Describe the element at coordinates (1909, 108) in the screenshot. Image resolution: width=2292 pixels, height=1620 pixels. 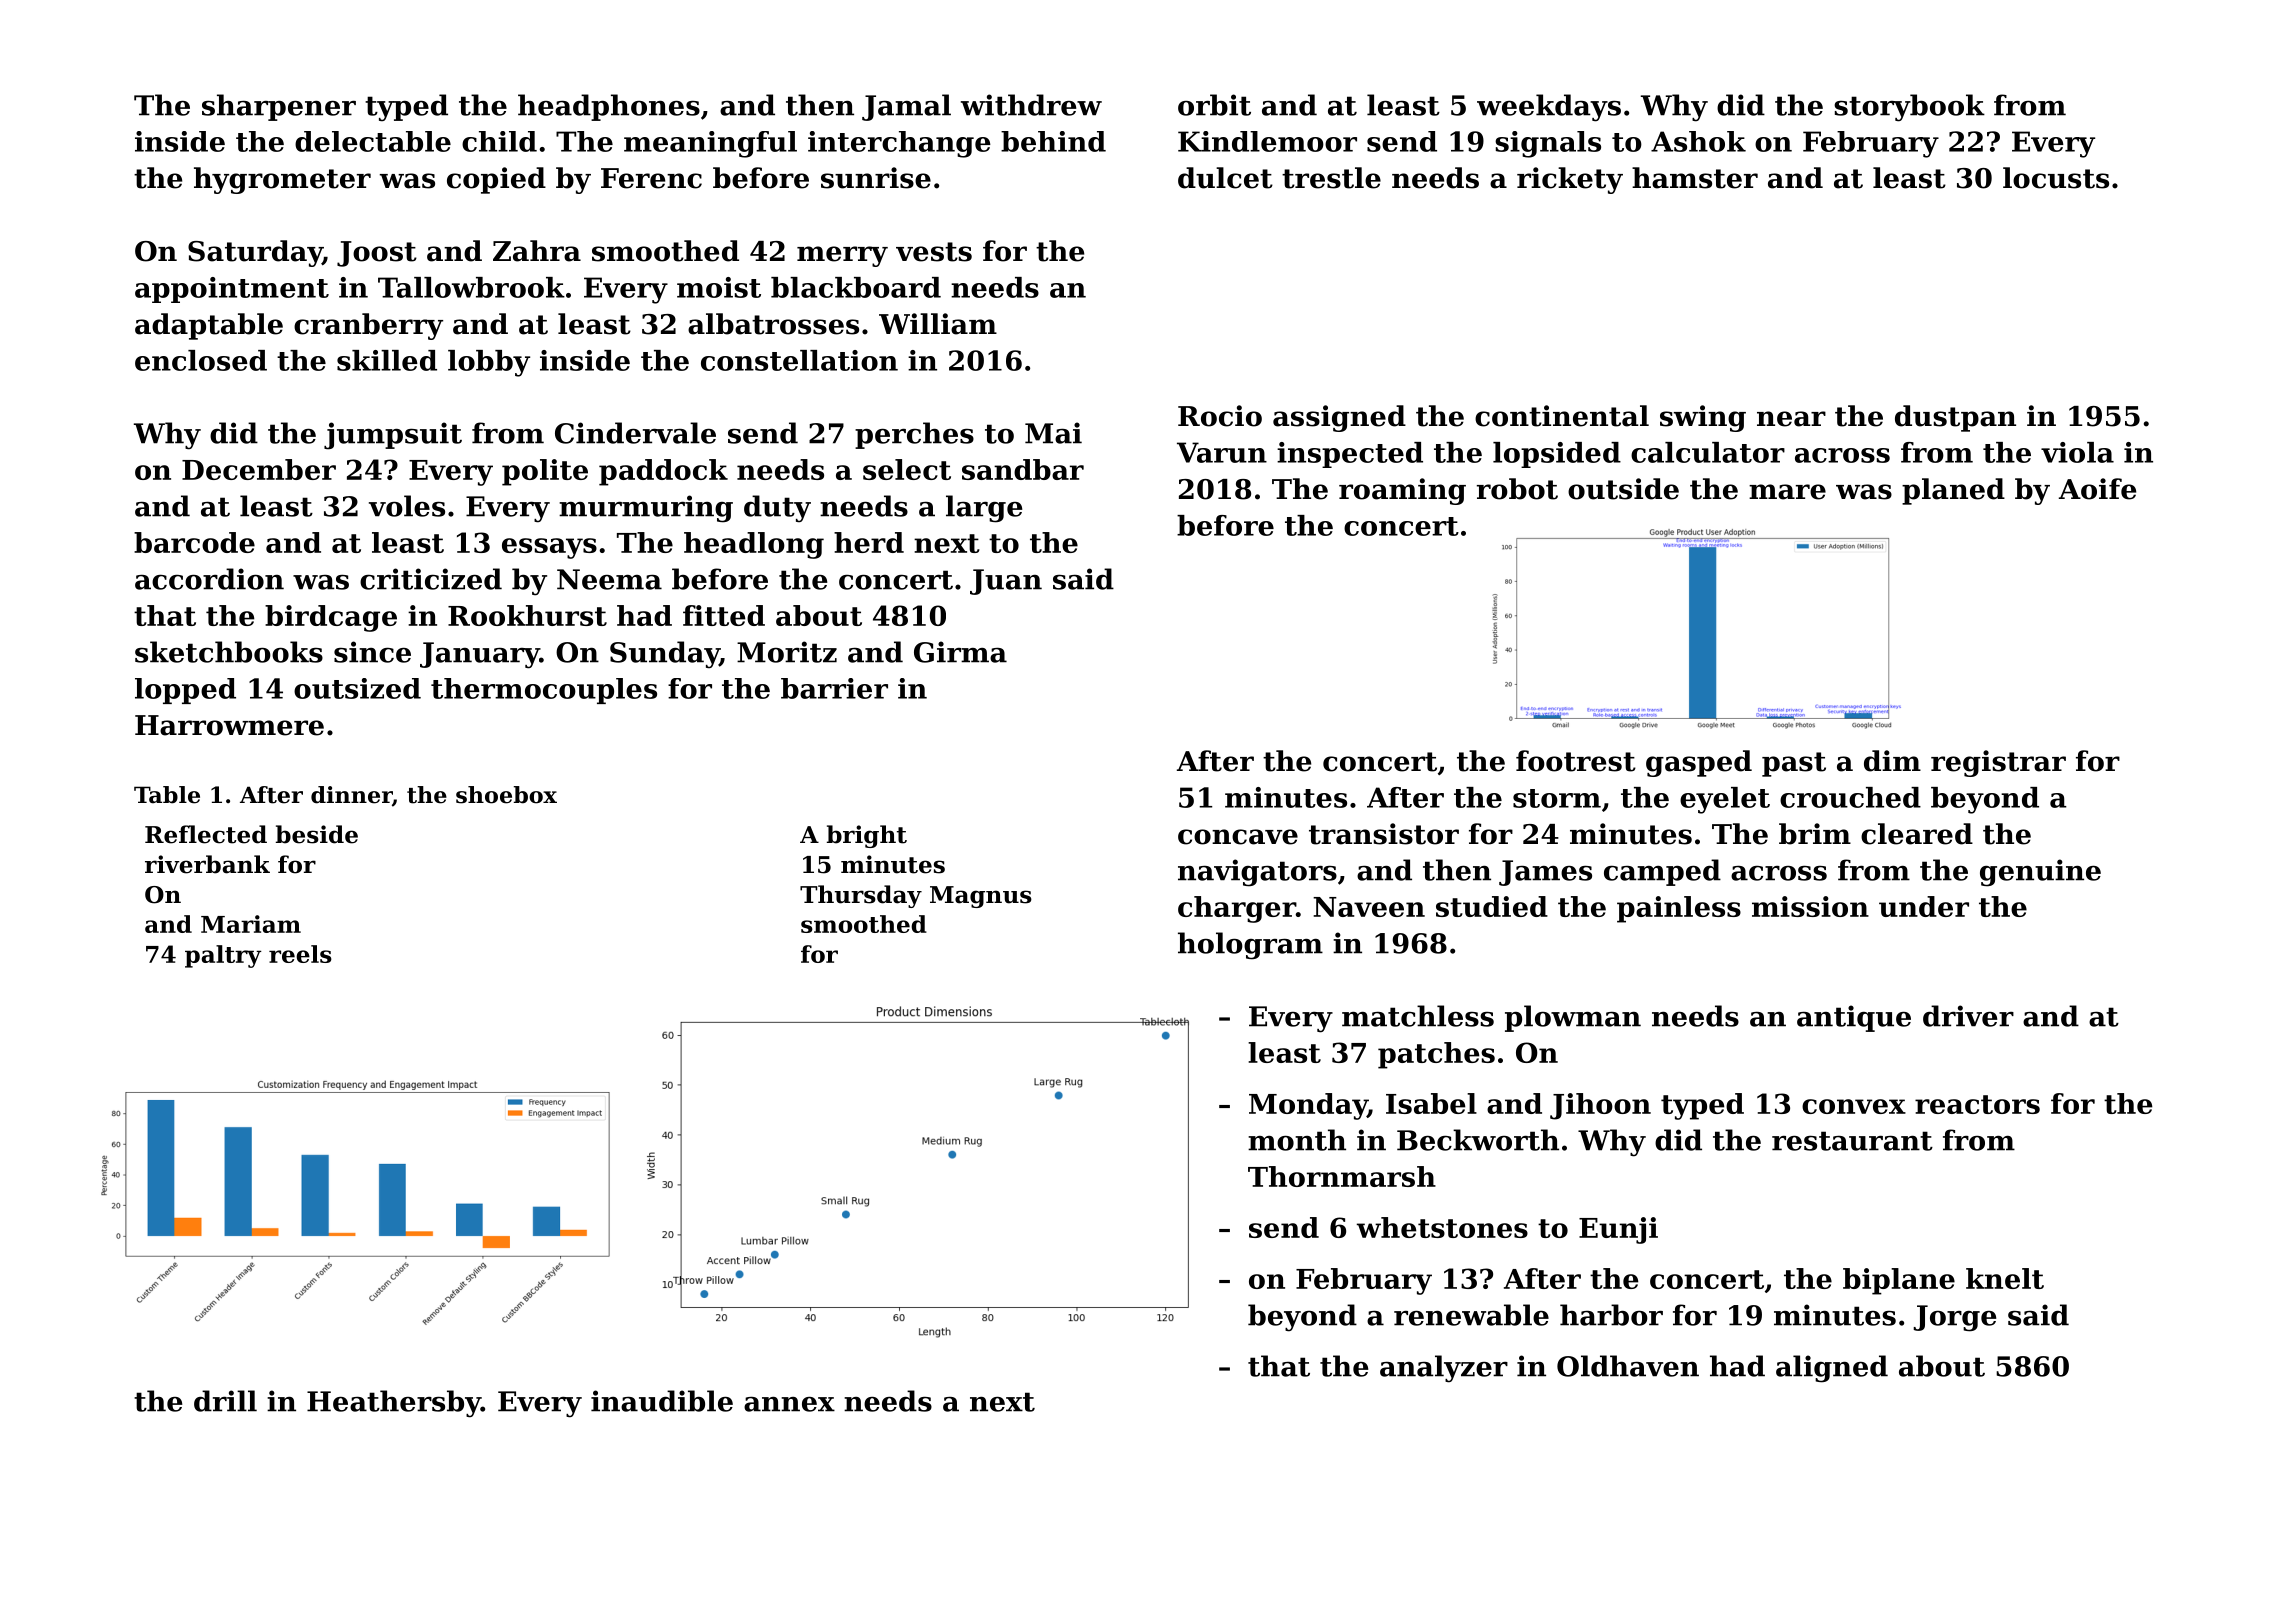
I see `storybook` at that location.
